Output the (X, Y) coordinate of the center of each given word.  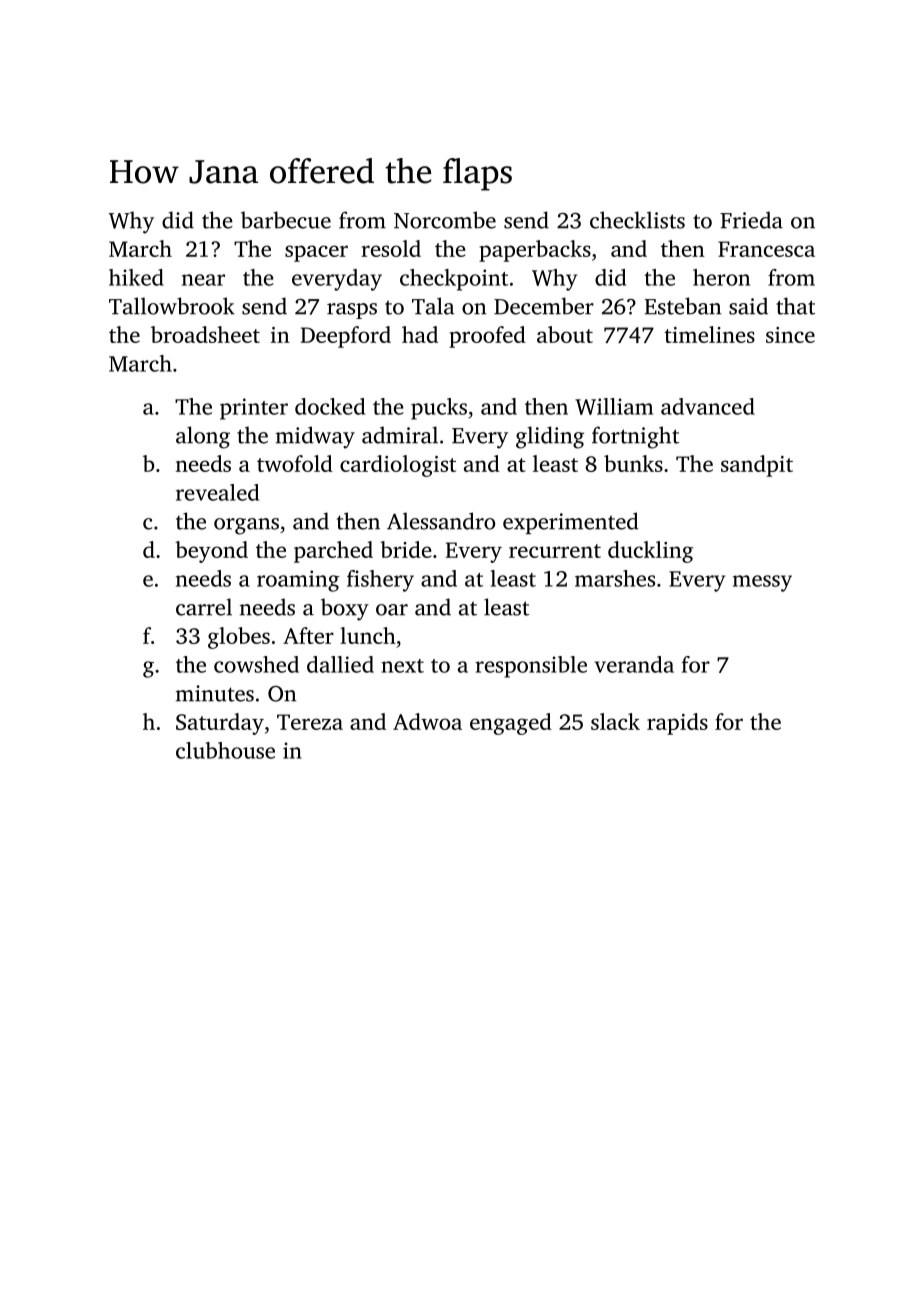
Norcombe (445, 220)
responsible (531, 667)
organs (246, 526)
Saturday (220, 724)
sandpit (757, 466)
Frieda (751, 220)
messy (762, 583)
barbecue (286, 220)
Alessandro (441, 521)
